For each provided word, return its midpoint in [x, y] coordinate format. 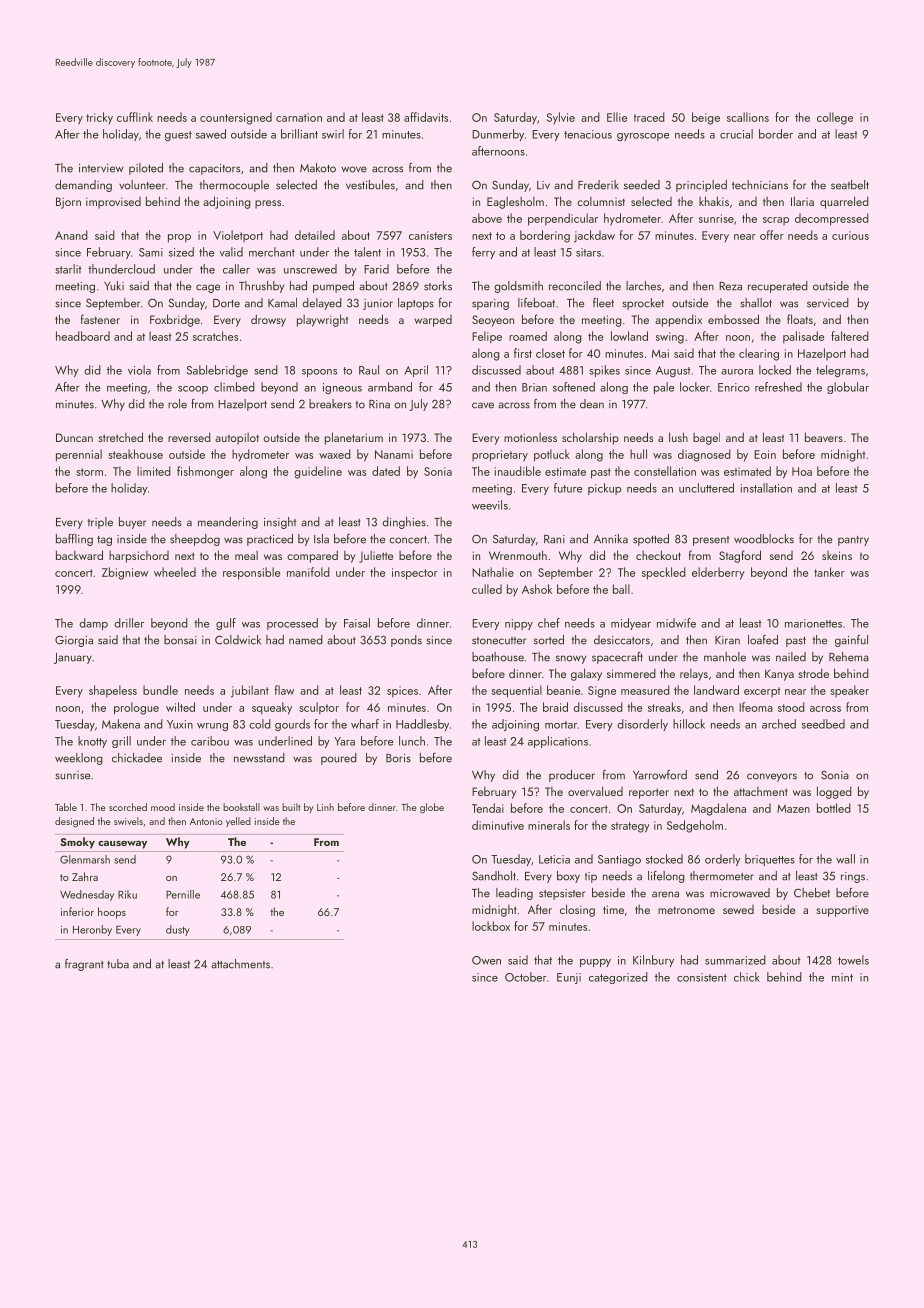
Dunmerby [498, 135]
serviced [828, 303]
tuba [118, 964]
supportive [843, 911]
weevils [490, 505]
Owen [486, 960]
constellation [665, 471]
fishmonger [205, 472]
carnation [299, 117]
